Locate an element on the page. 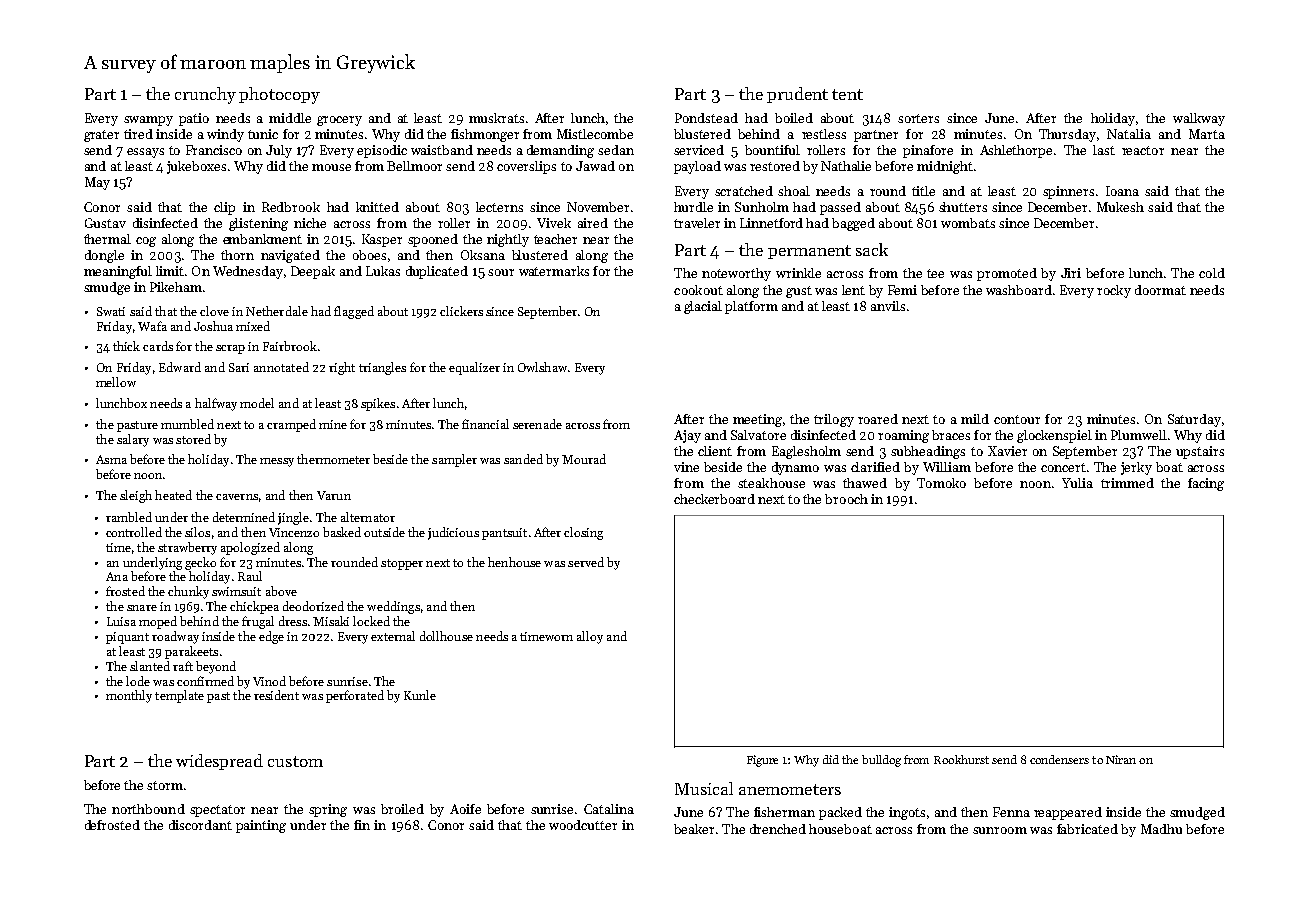 The height and width of the document is (924, 1308). stopper is located at coordinates (402, 564).
